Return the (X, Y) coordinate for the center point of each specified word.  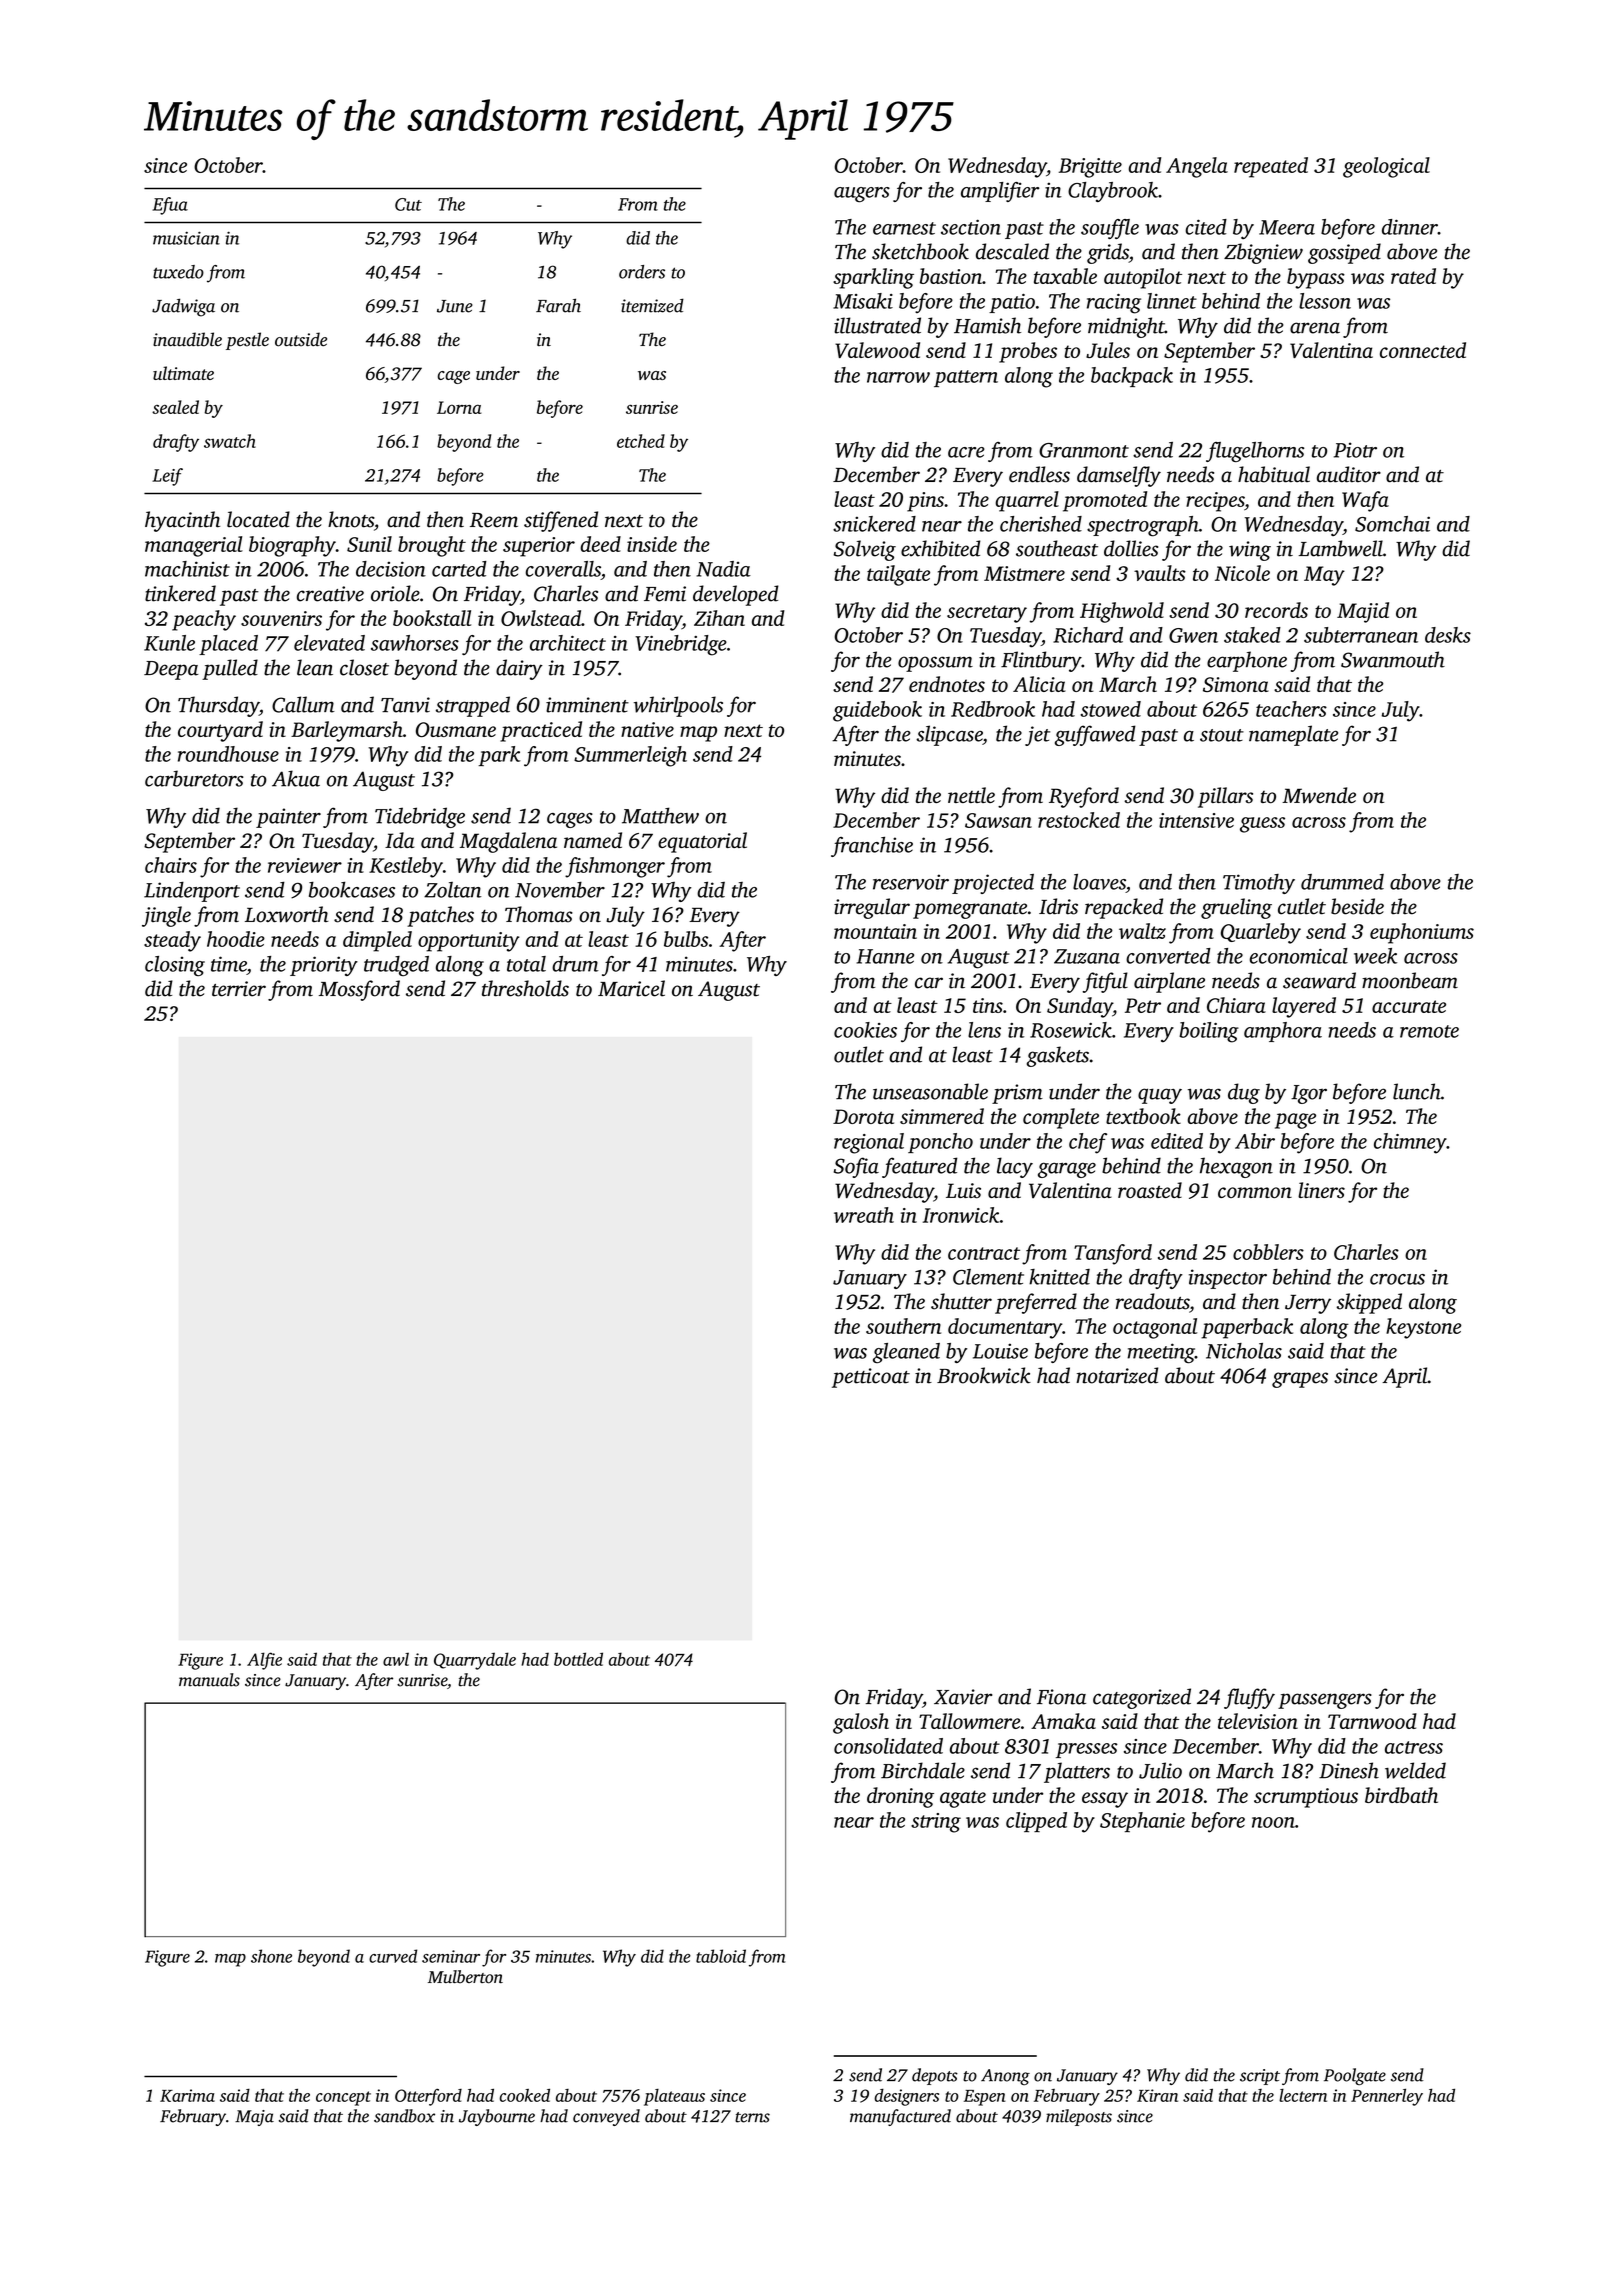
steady (172, 941)
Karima (187, 2095)
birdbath (1401, 1795)
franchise (872, 846)
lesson (1325, 301)
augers (862, 195)
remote (1429, 1031)
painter (288, 818)
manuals (209, 1680)
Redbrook (993, 709)
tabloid (721, 1956)
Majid (1363, 612)
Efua (170, 206)
